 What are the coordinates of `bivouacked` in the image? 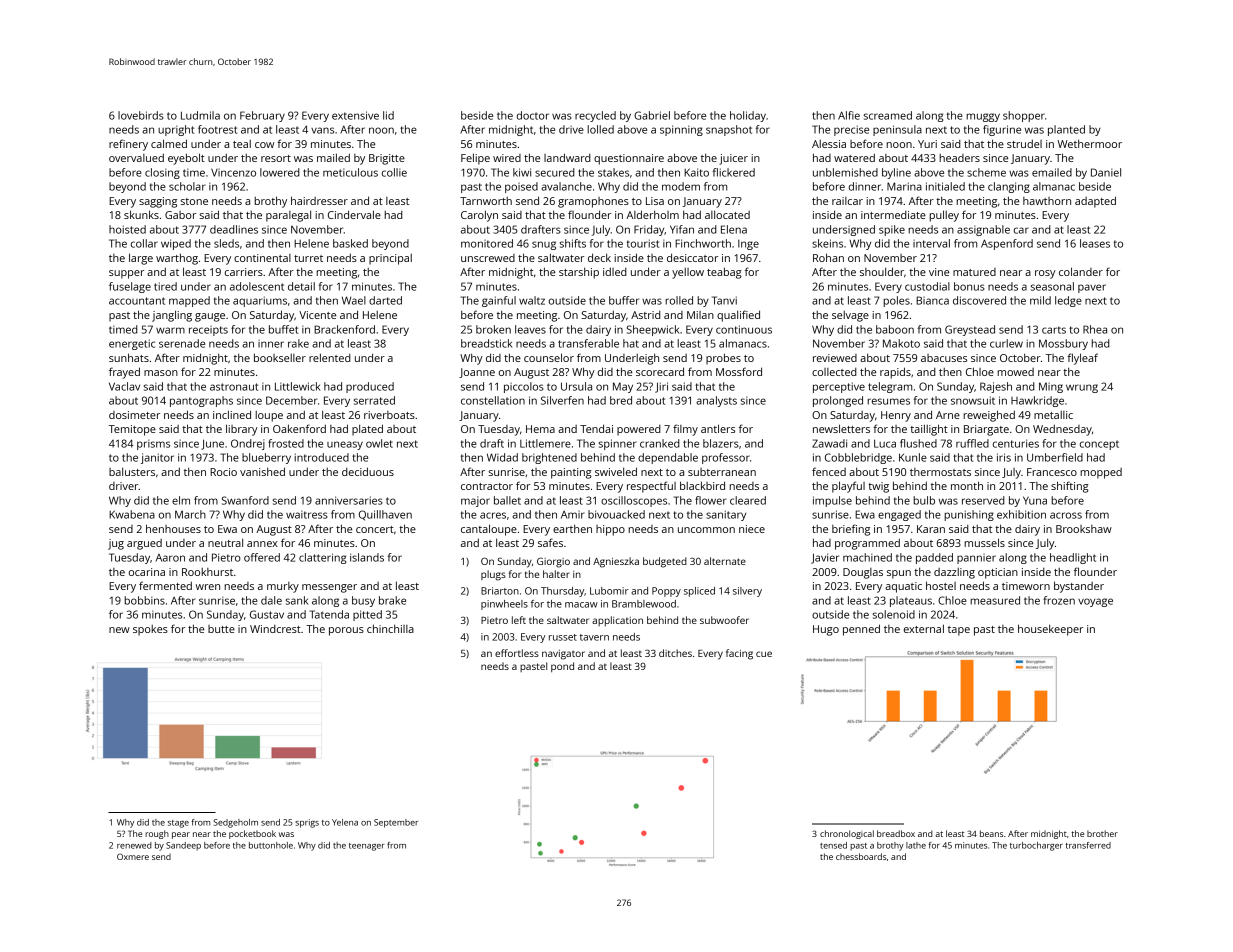 It's located at (616, 514).
